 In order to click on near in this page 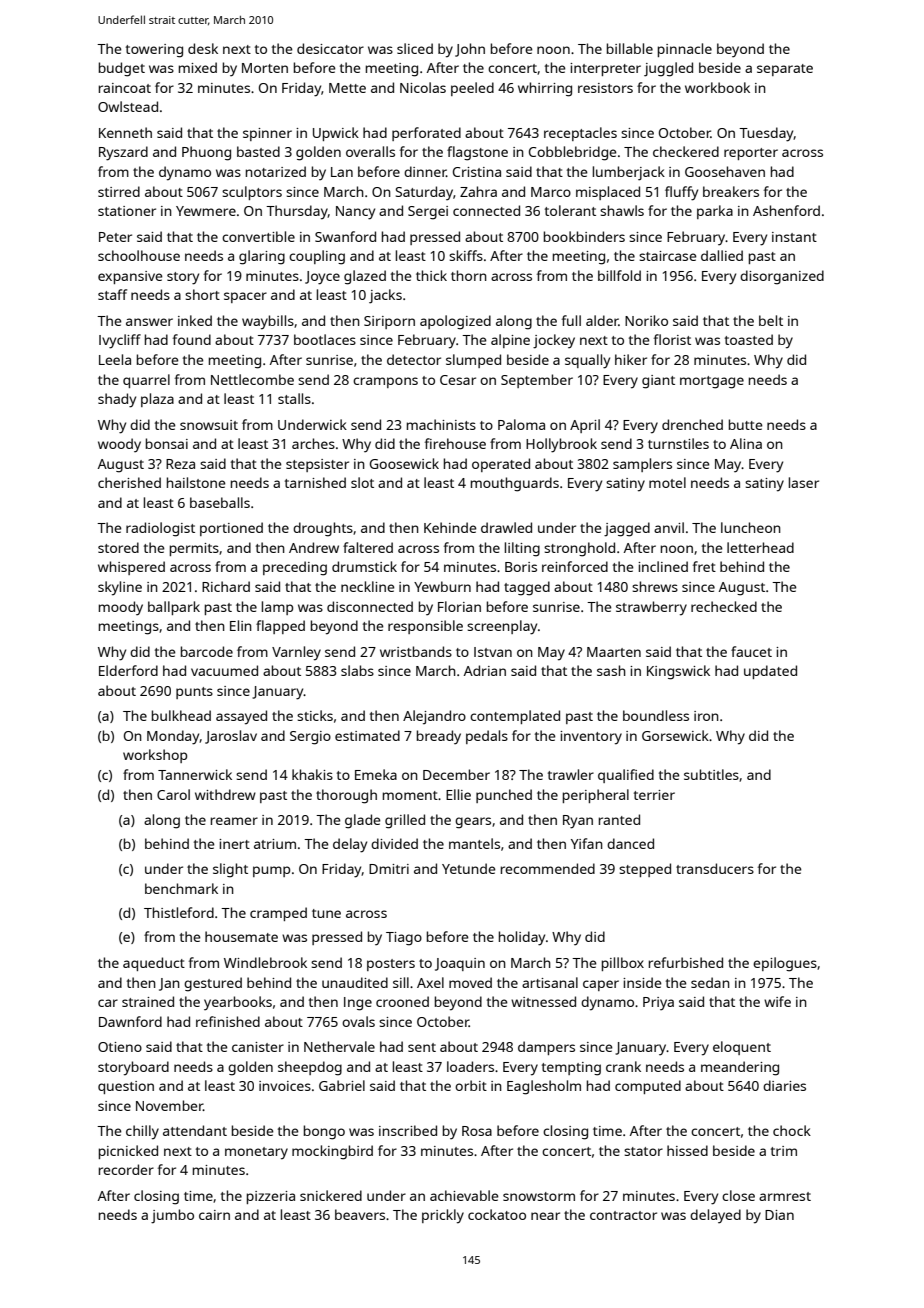, I will do `click(545, 1216)`.
